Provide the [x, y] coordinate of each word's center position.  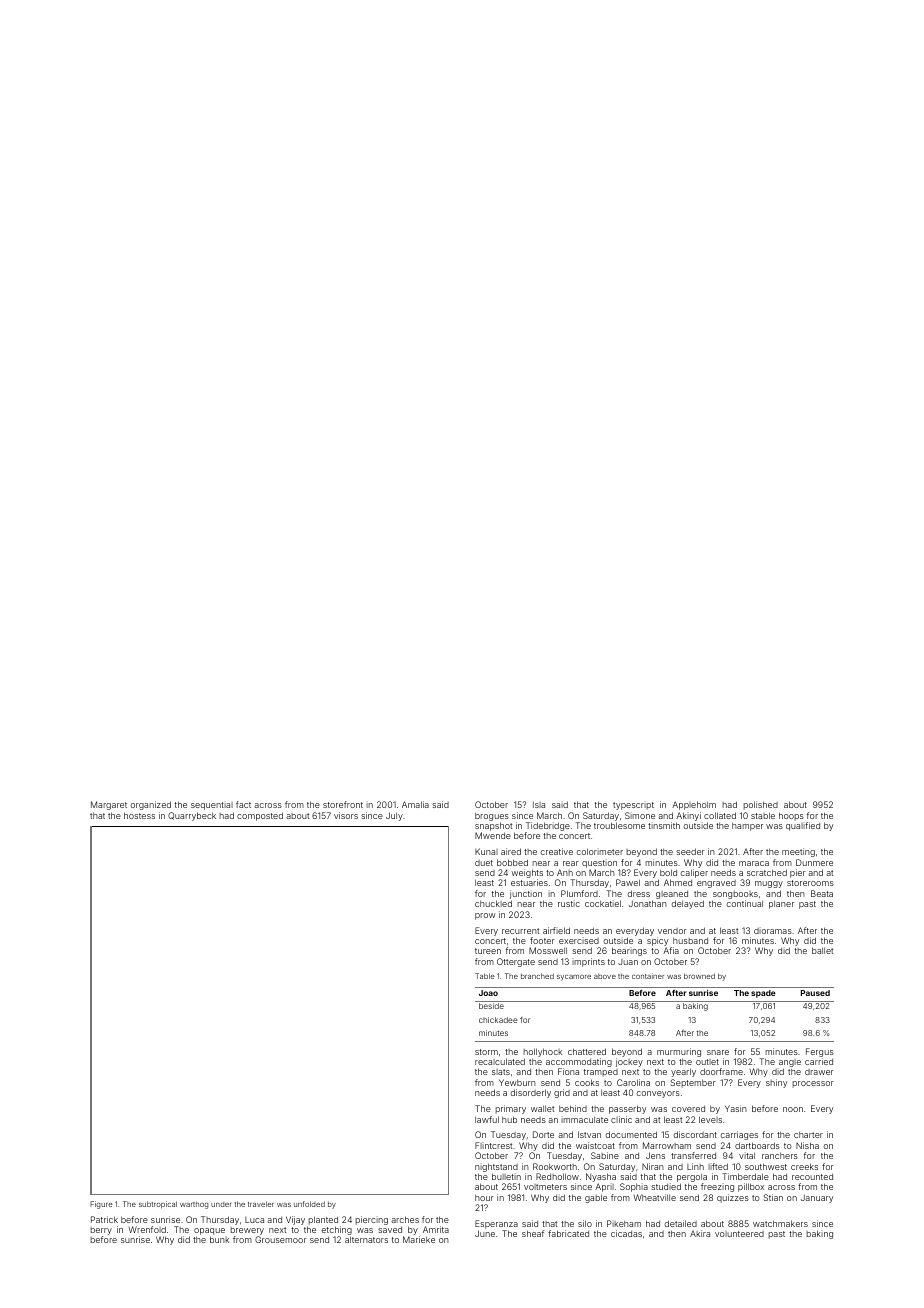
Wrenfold [147, 1229]
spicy [657, 941]
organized [151, 805]
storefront [343, 804]
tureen [488, 951]
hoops [791, 816]
